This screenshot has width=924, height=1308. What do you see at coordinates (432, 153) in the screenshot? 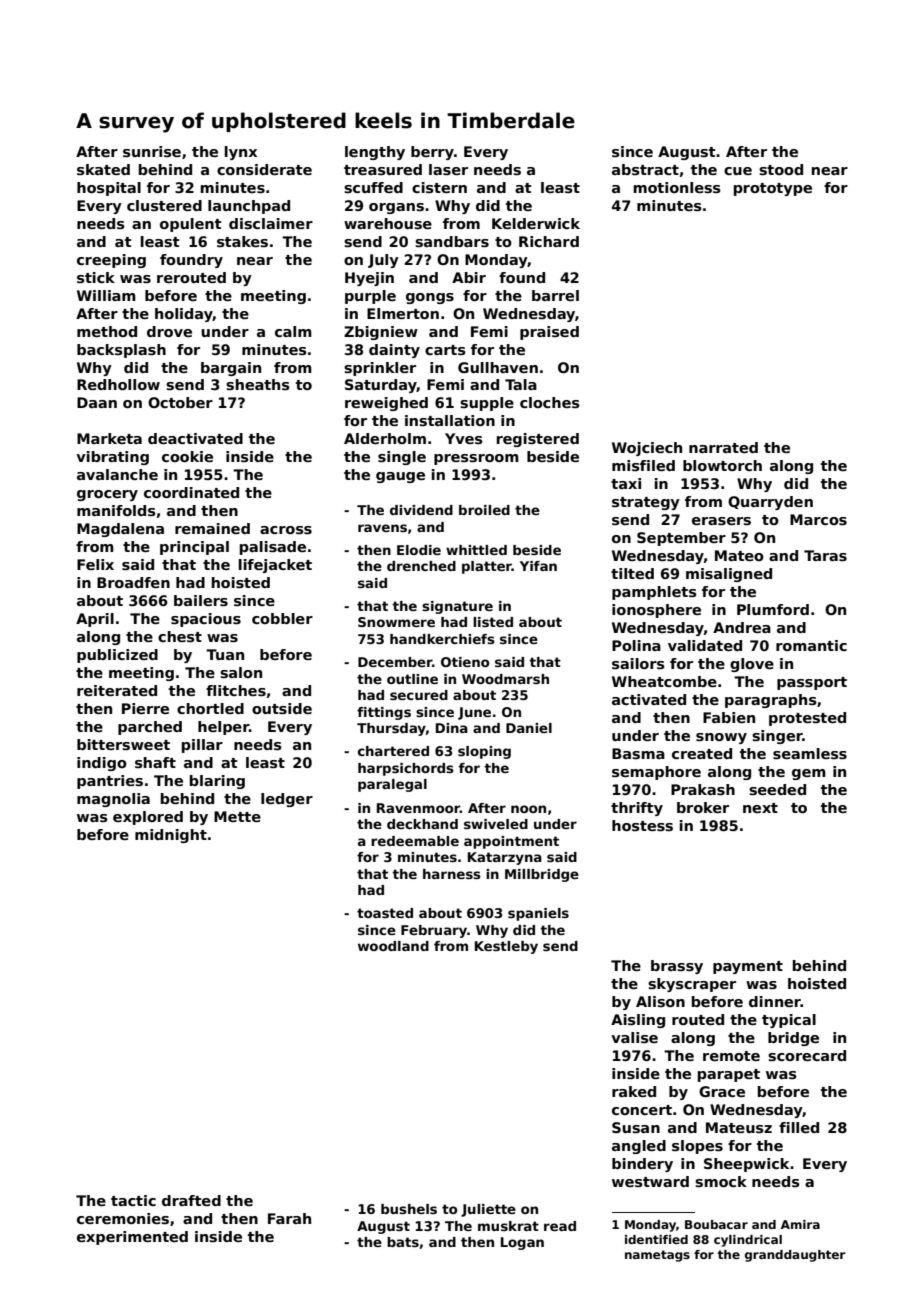
I see `berry` at bounding box center [432, 153].
